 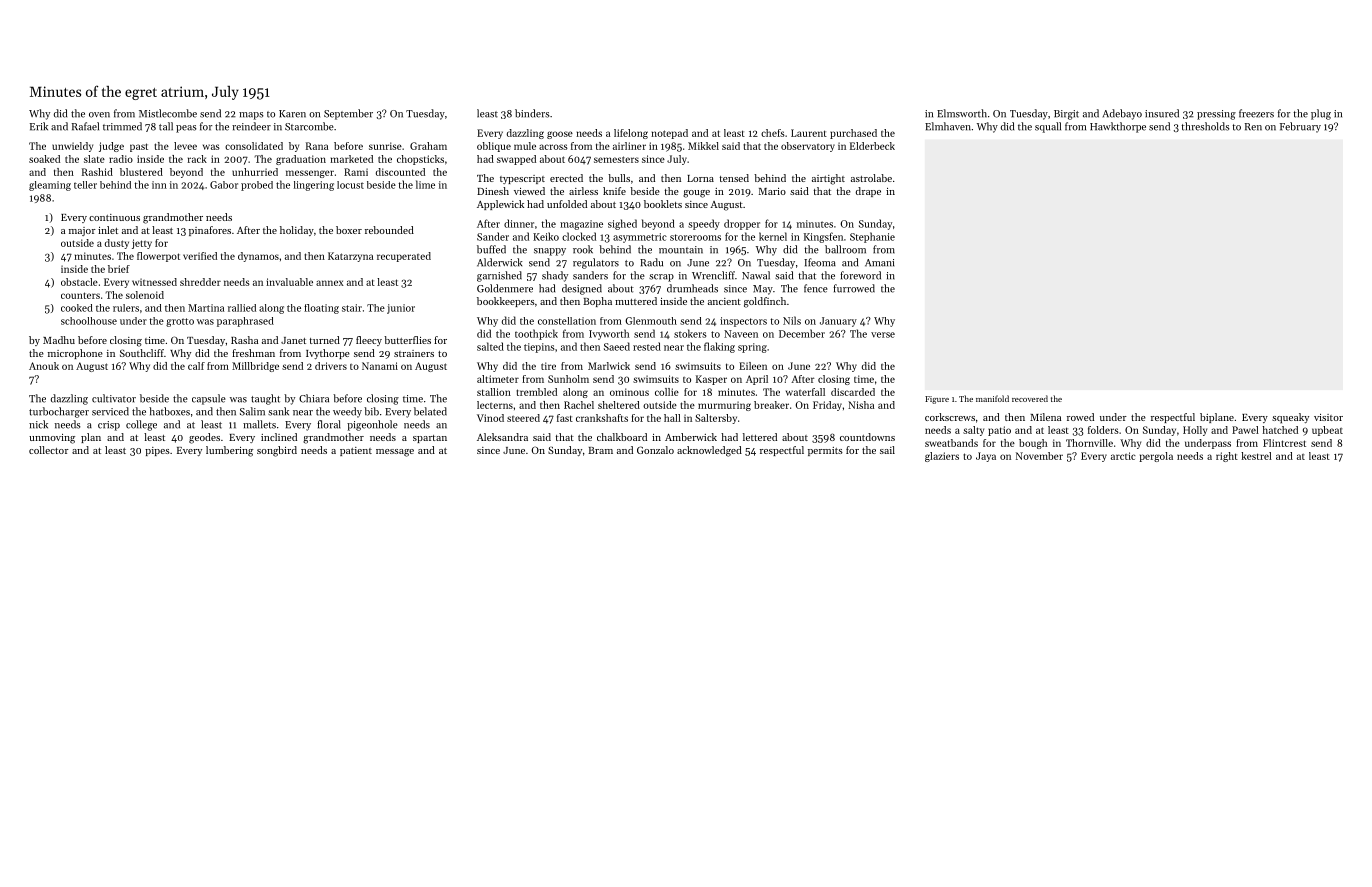 I want to click on gleaming, so click(x=50, y=186).
